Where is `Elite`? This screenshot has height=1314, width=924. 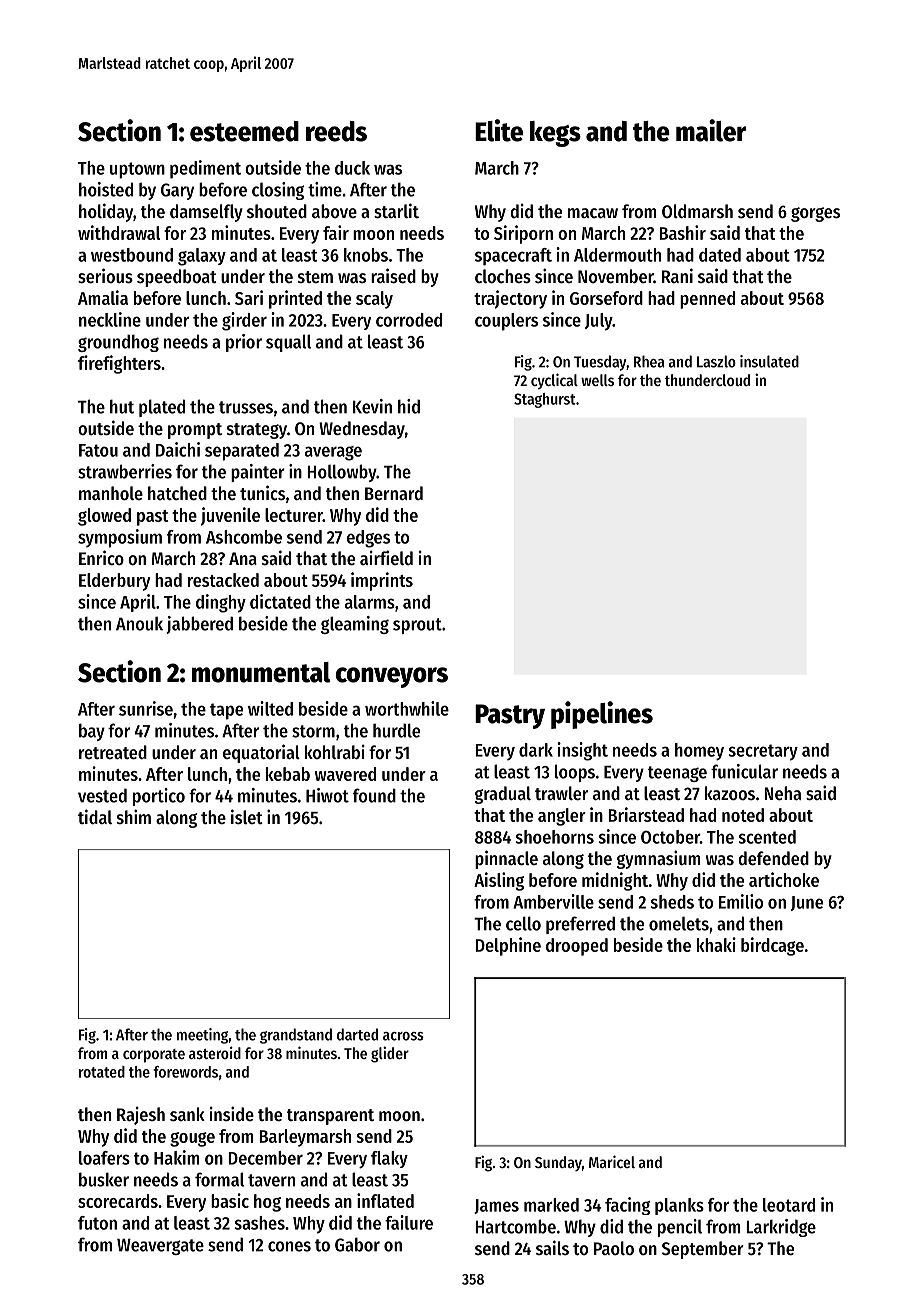 Elite is located at coordinates (499, 130).
